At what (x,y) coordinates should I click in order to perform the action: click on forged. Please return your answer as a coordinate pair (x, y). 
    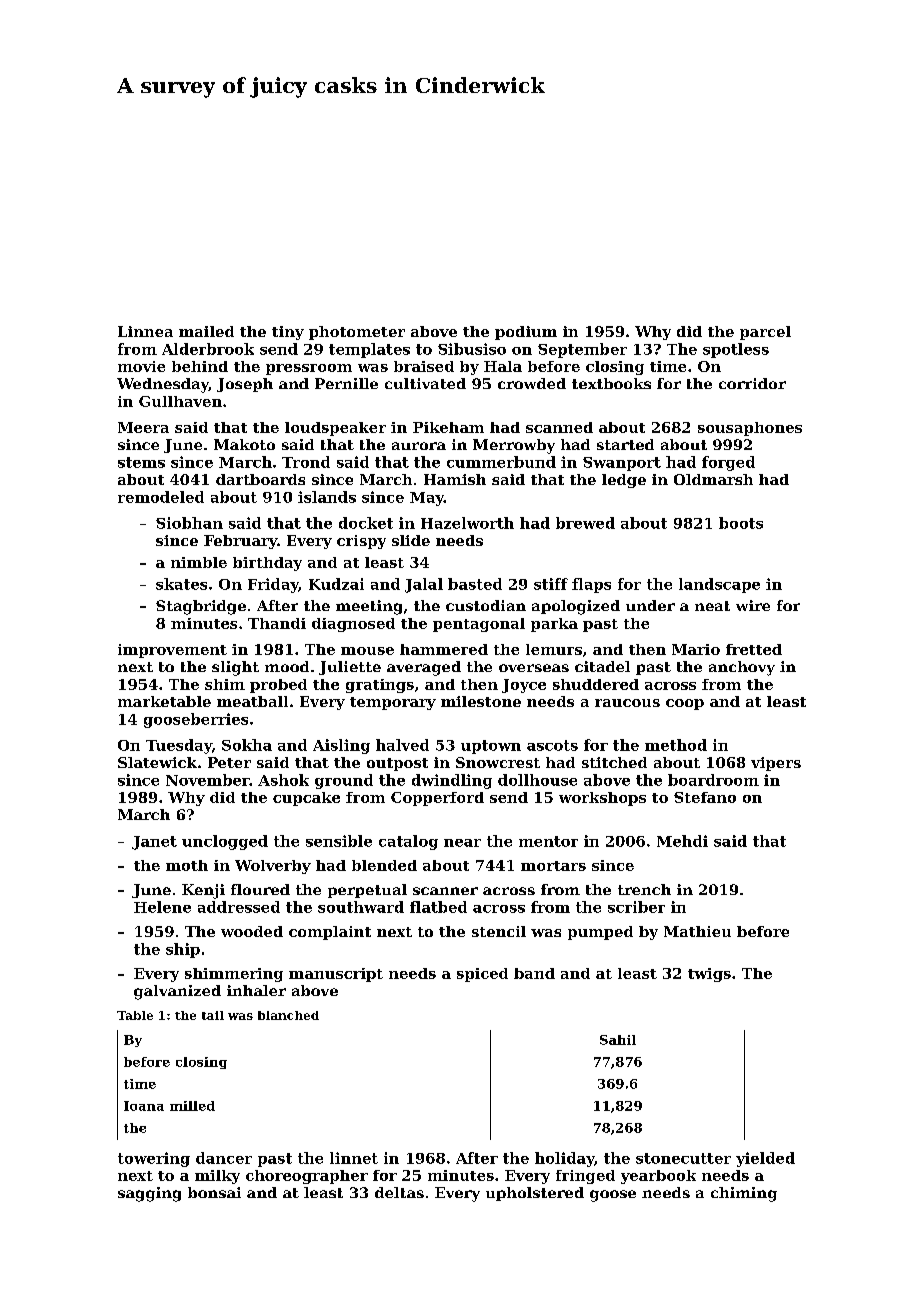
    Looking at the image, I should click on (728, 463).
